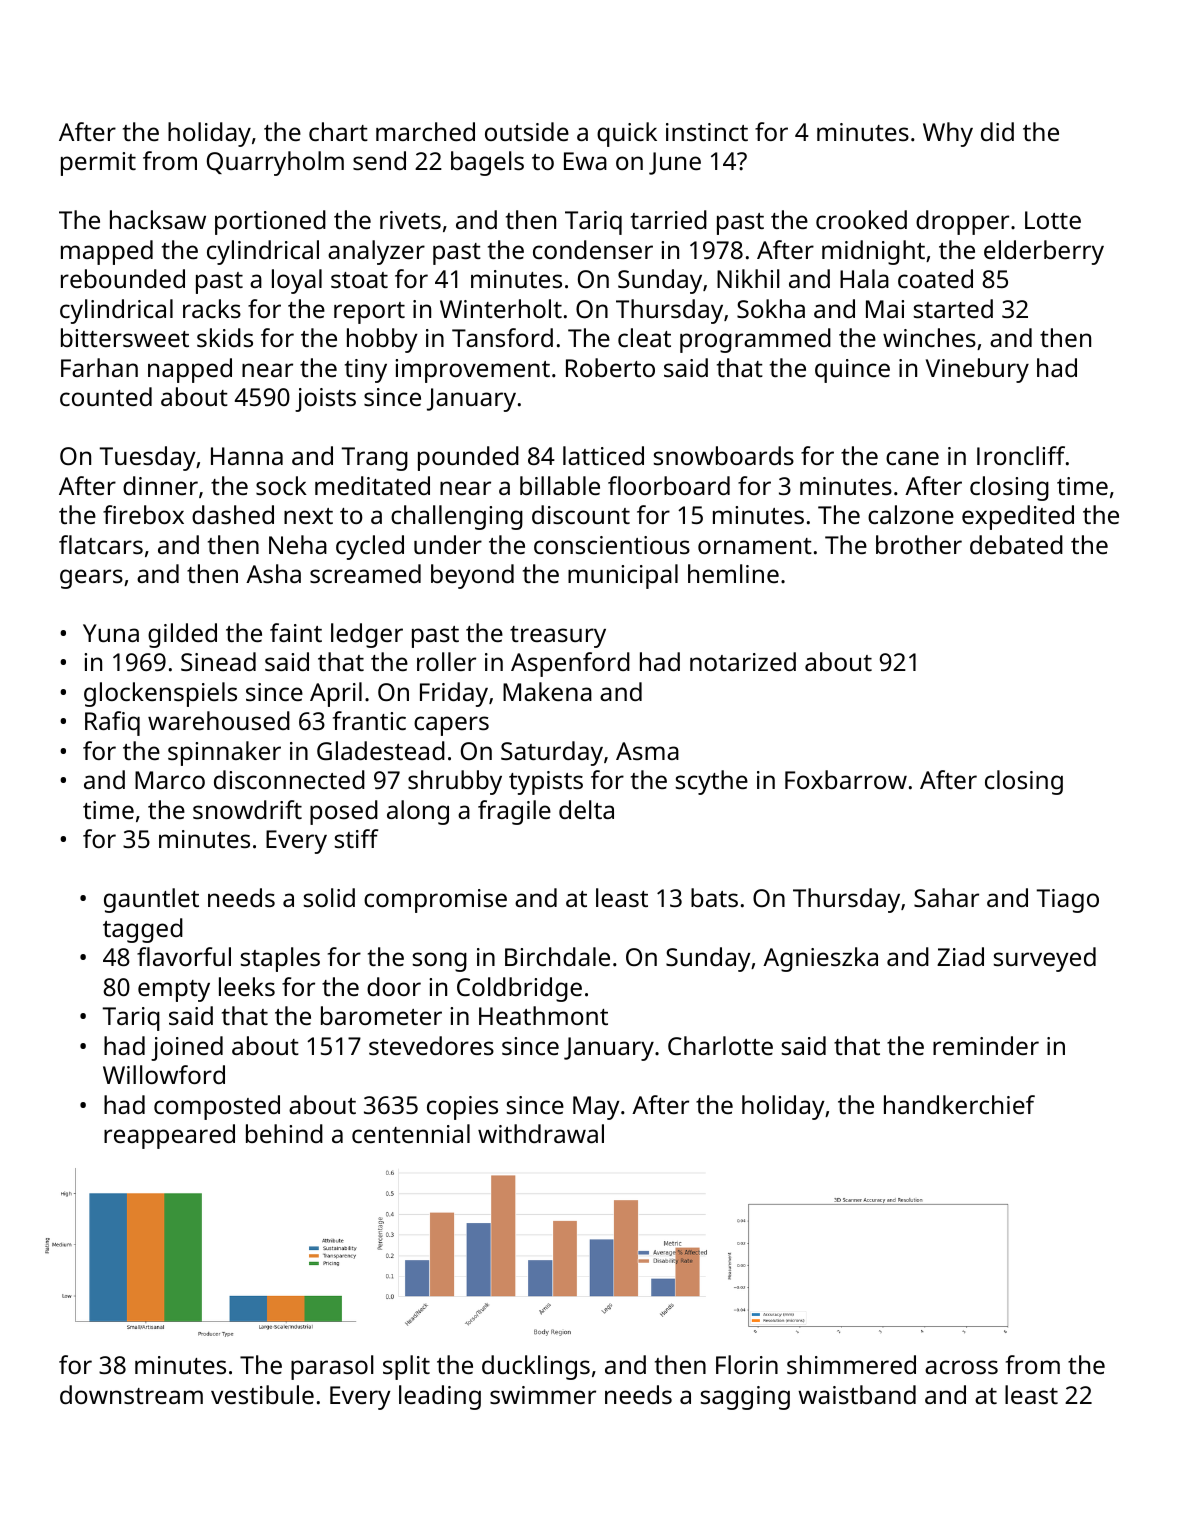  Describe the element at coordinates (997, 131) in the document. I see `did` at that location.
